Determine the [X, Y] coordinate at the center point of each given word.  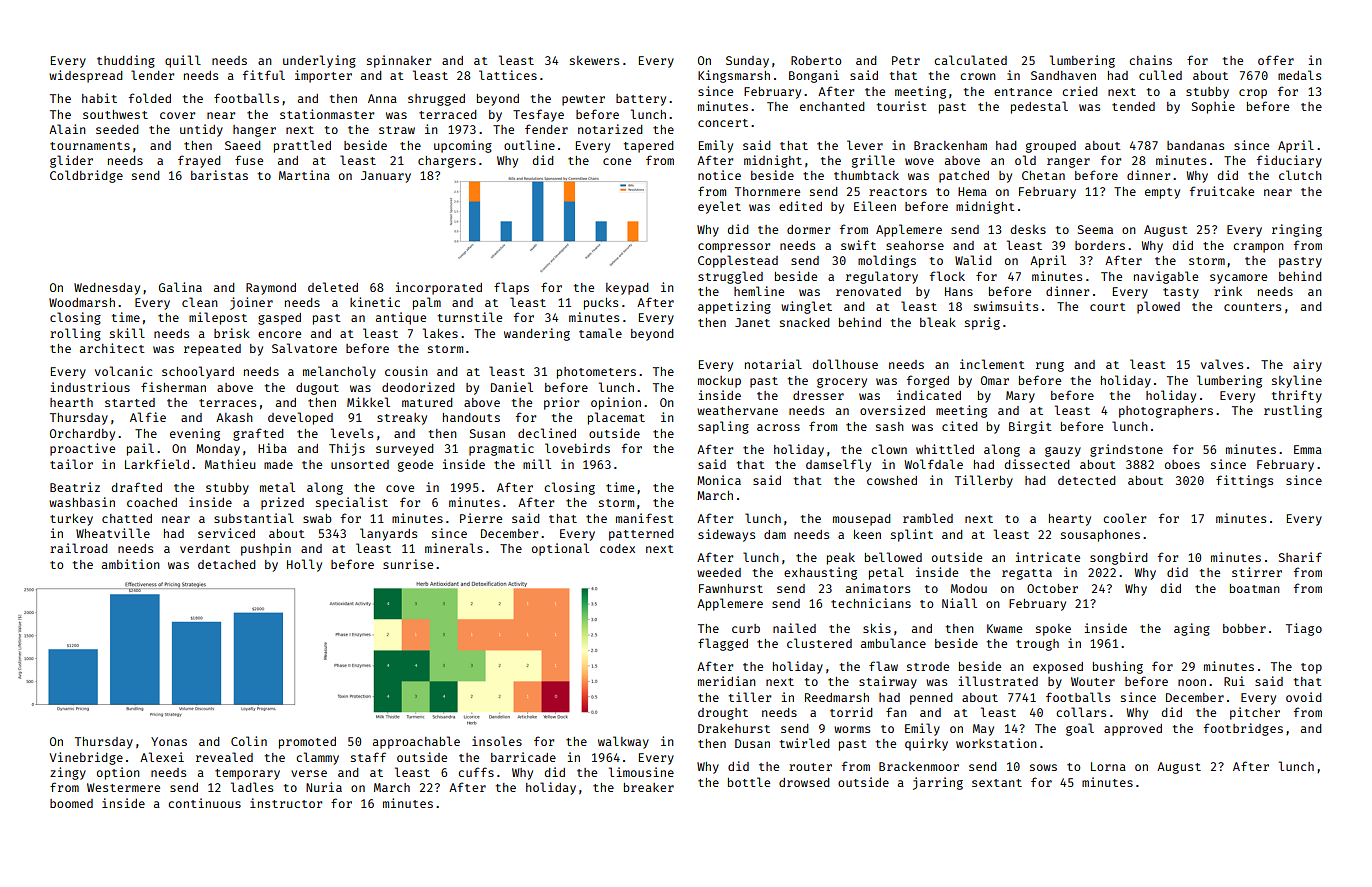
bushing [1118, 667]
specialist [352, 503]
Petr [906, 60]
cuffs [476, 772]
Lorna [1108, 766]
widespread [86, 76]
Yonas [169, 741]
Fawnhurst [731, 588]
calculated [970, 60]
